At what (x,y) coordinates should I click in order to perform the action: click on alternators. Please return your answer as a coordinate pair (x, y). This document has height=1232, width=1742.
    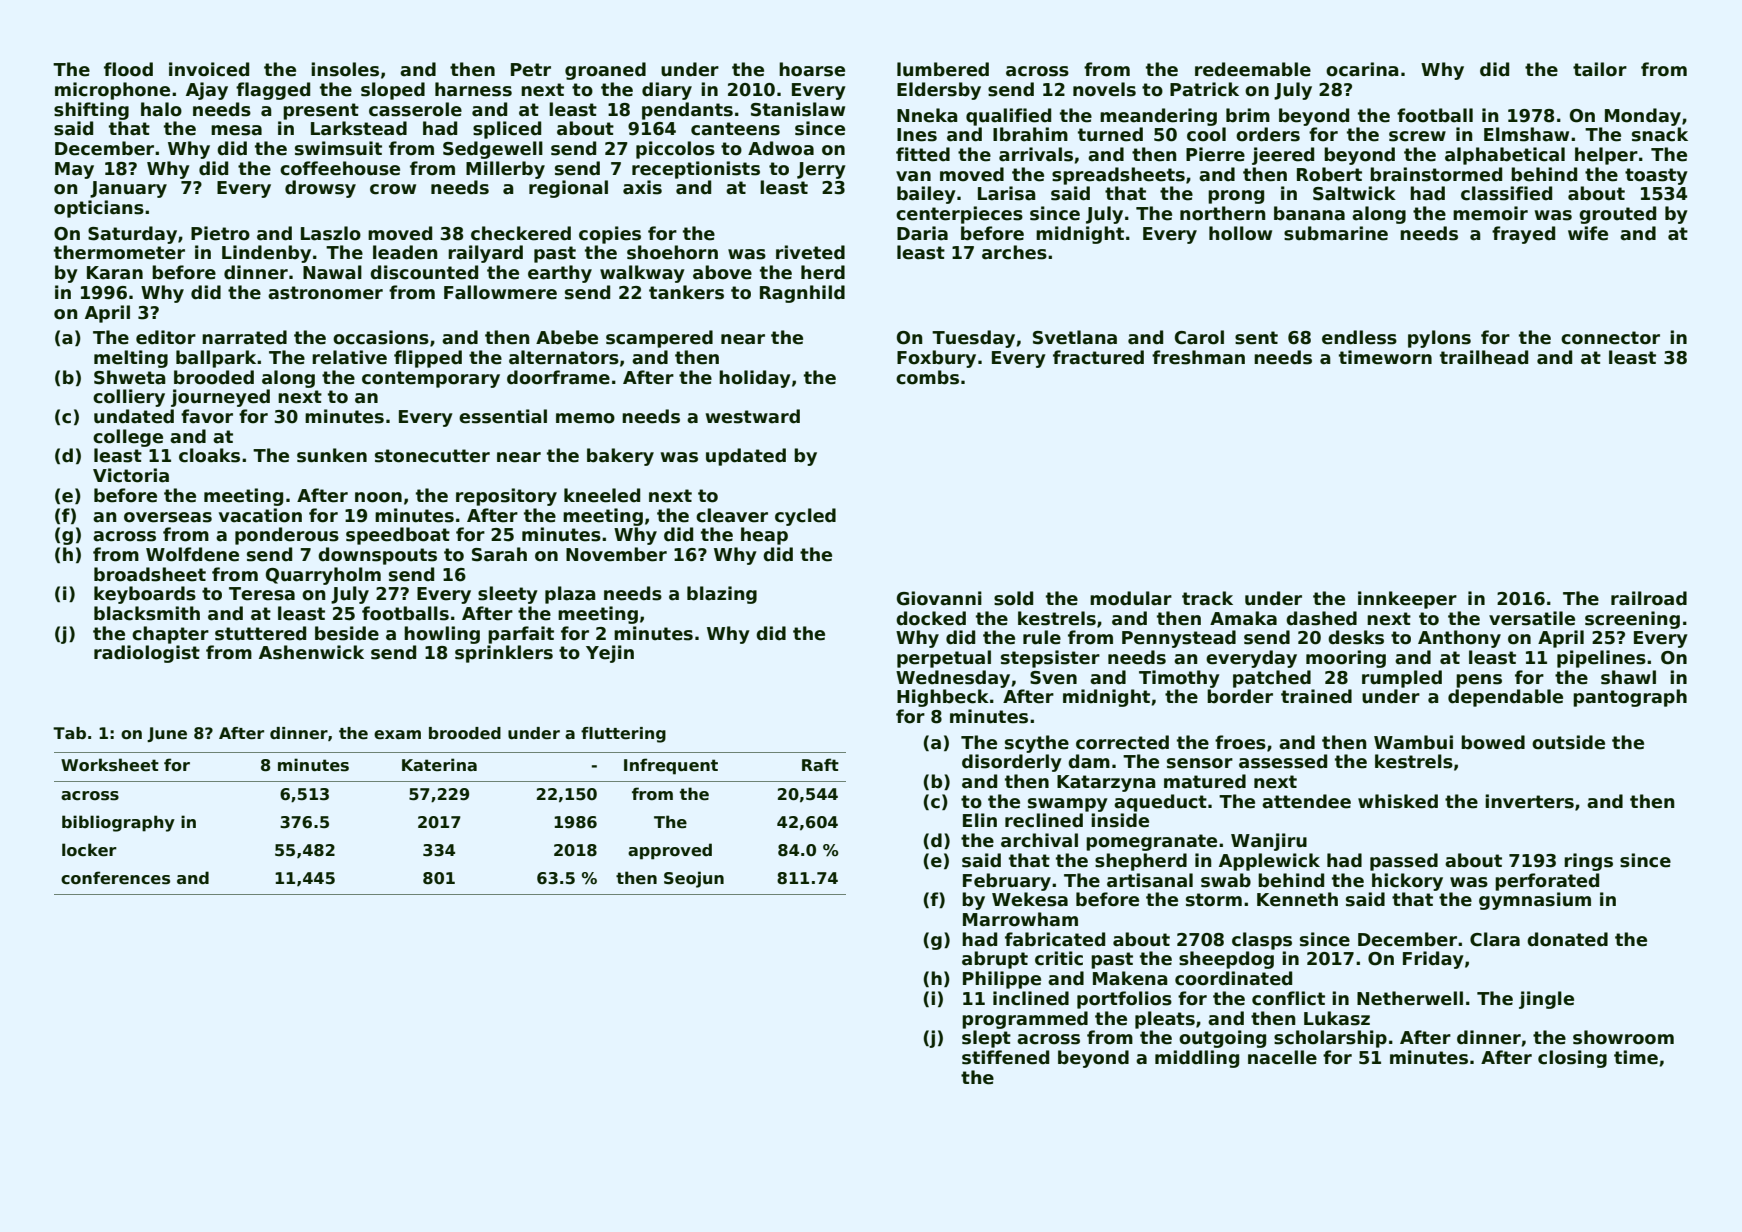
    Looking at the image, I should click on (564, 357).
